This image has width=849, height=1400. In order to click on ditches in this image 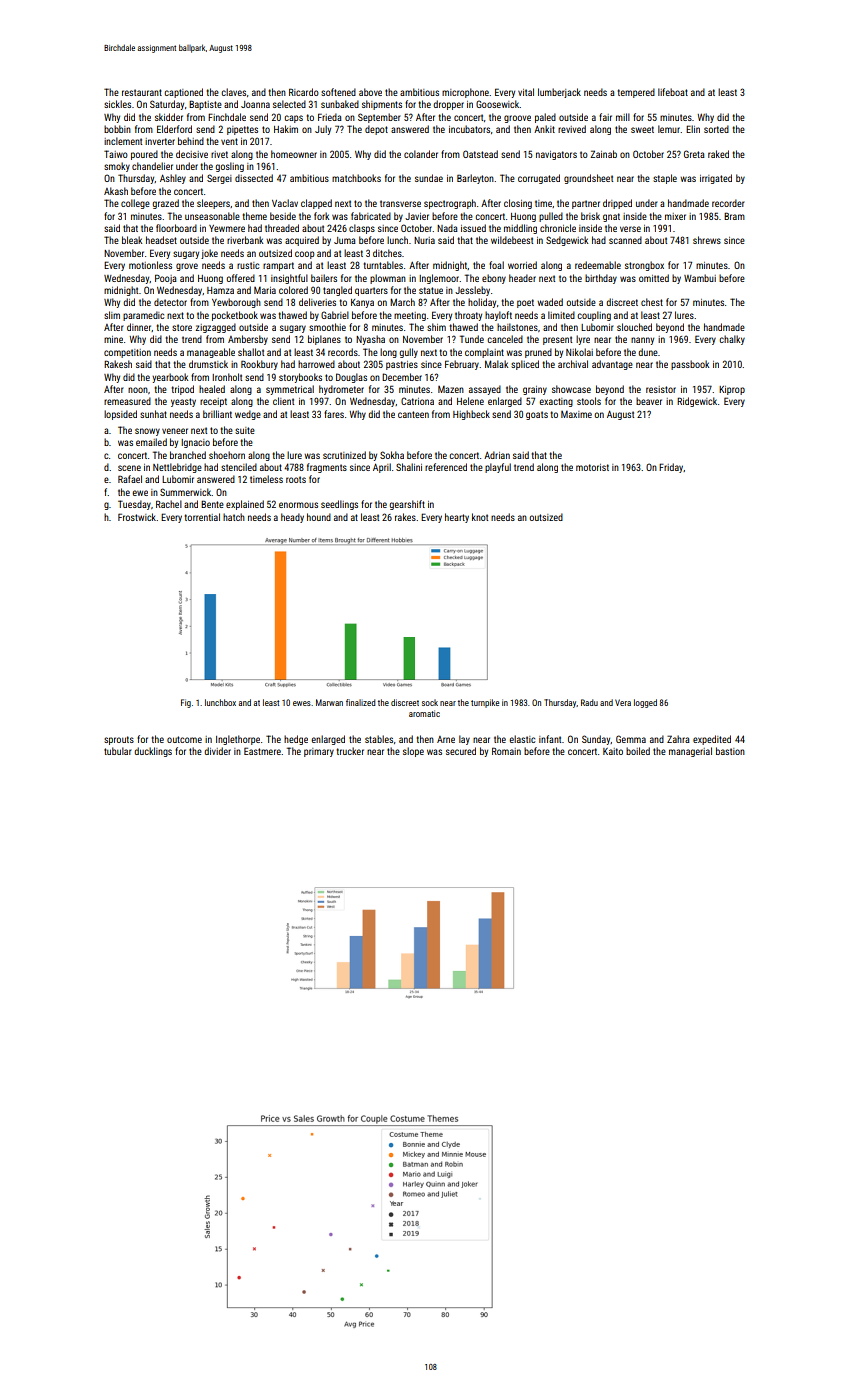, I will do `click(387, 253)`.
